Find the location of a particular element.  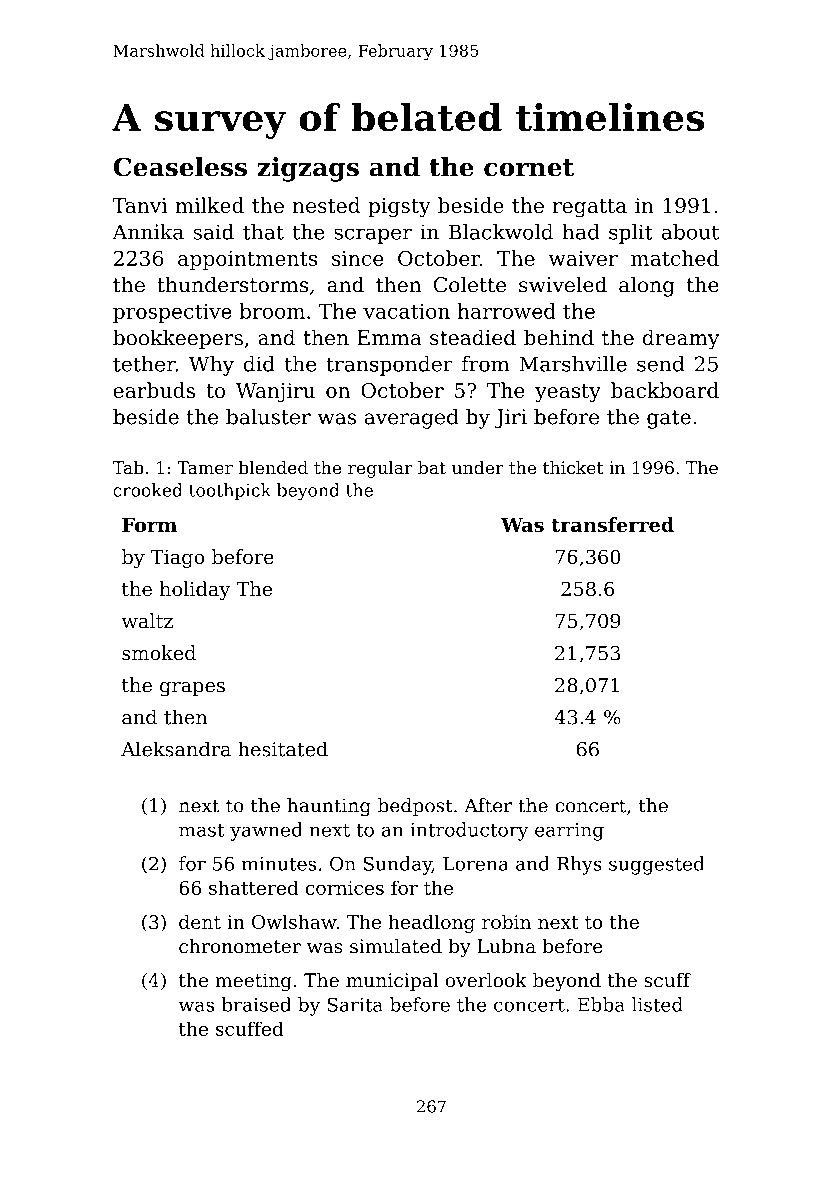

dent is located at coordinates (200, 921).
